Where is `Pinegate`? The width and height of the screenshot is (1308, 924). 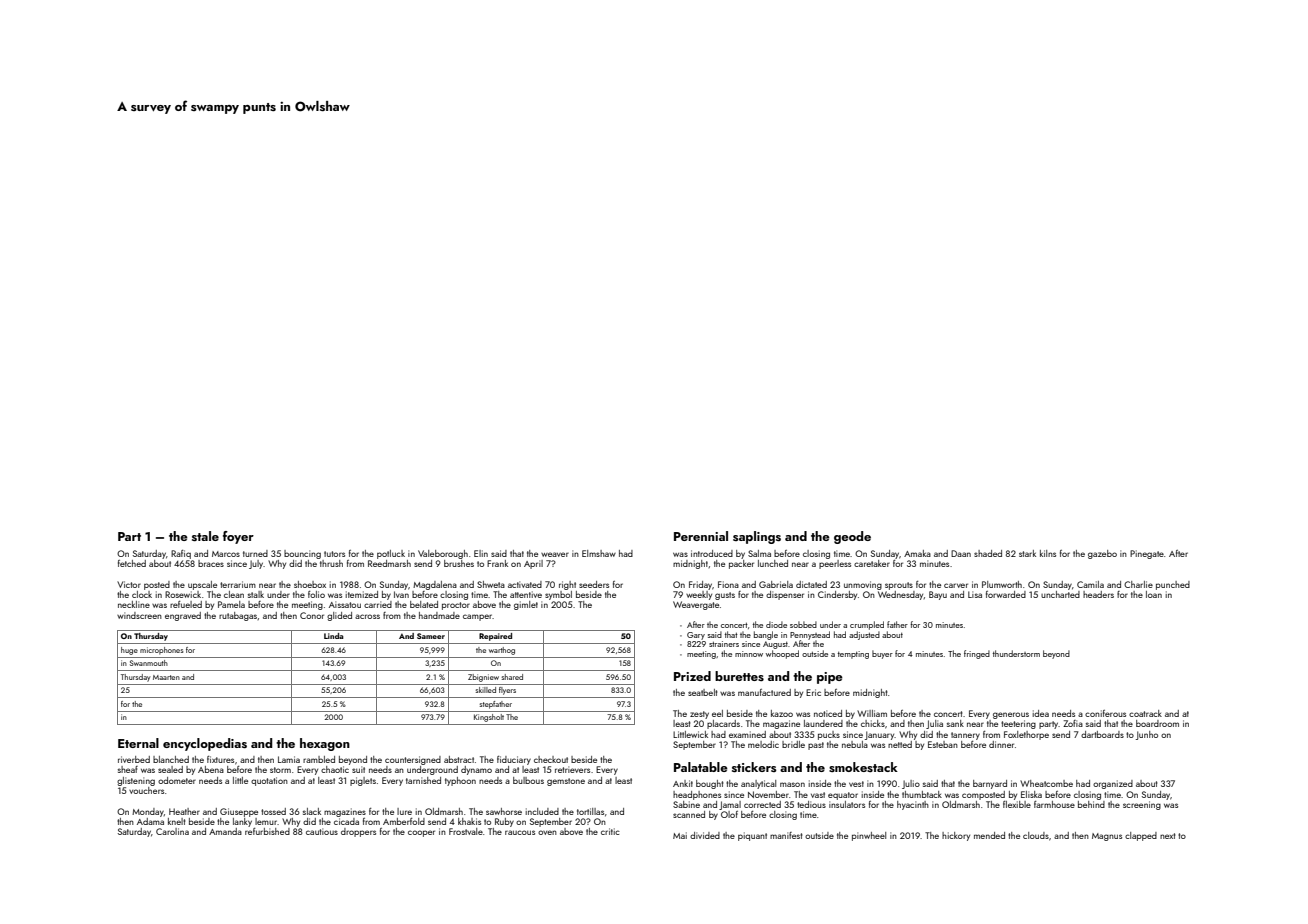
Pinegate is located at coordinates (1147, 554).
